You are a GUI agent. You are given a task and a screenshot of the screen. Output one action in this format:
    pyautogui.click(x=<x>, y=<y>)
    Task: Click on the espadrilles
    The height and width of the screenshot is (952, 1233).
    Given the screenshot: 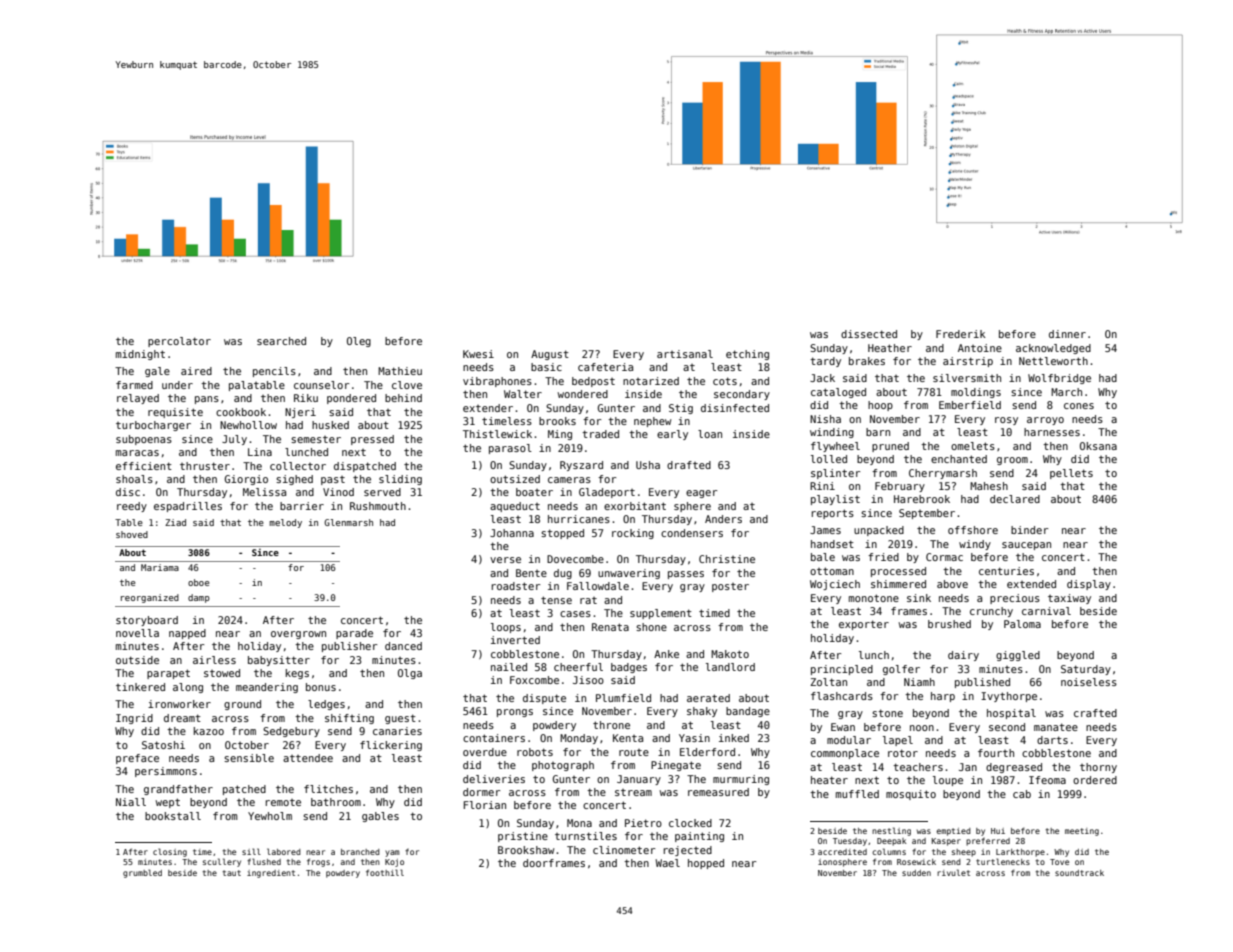 What is the action you would take?
    pyautogui.click(x=188, y=507)
